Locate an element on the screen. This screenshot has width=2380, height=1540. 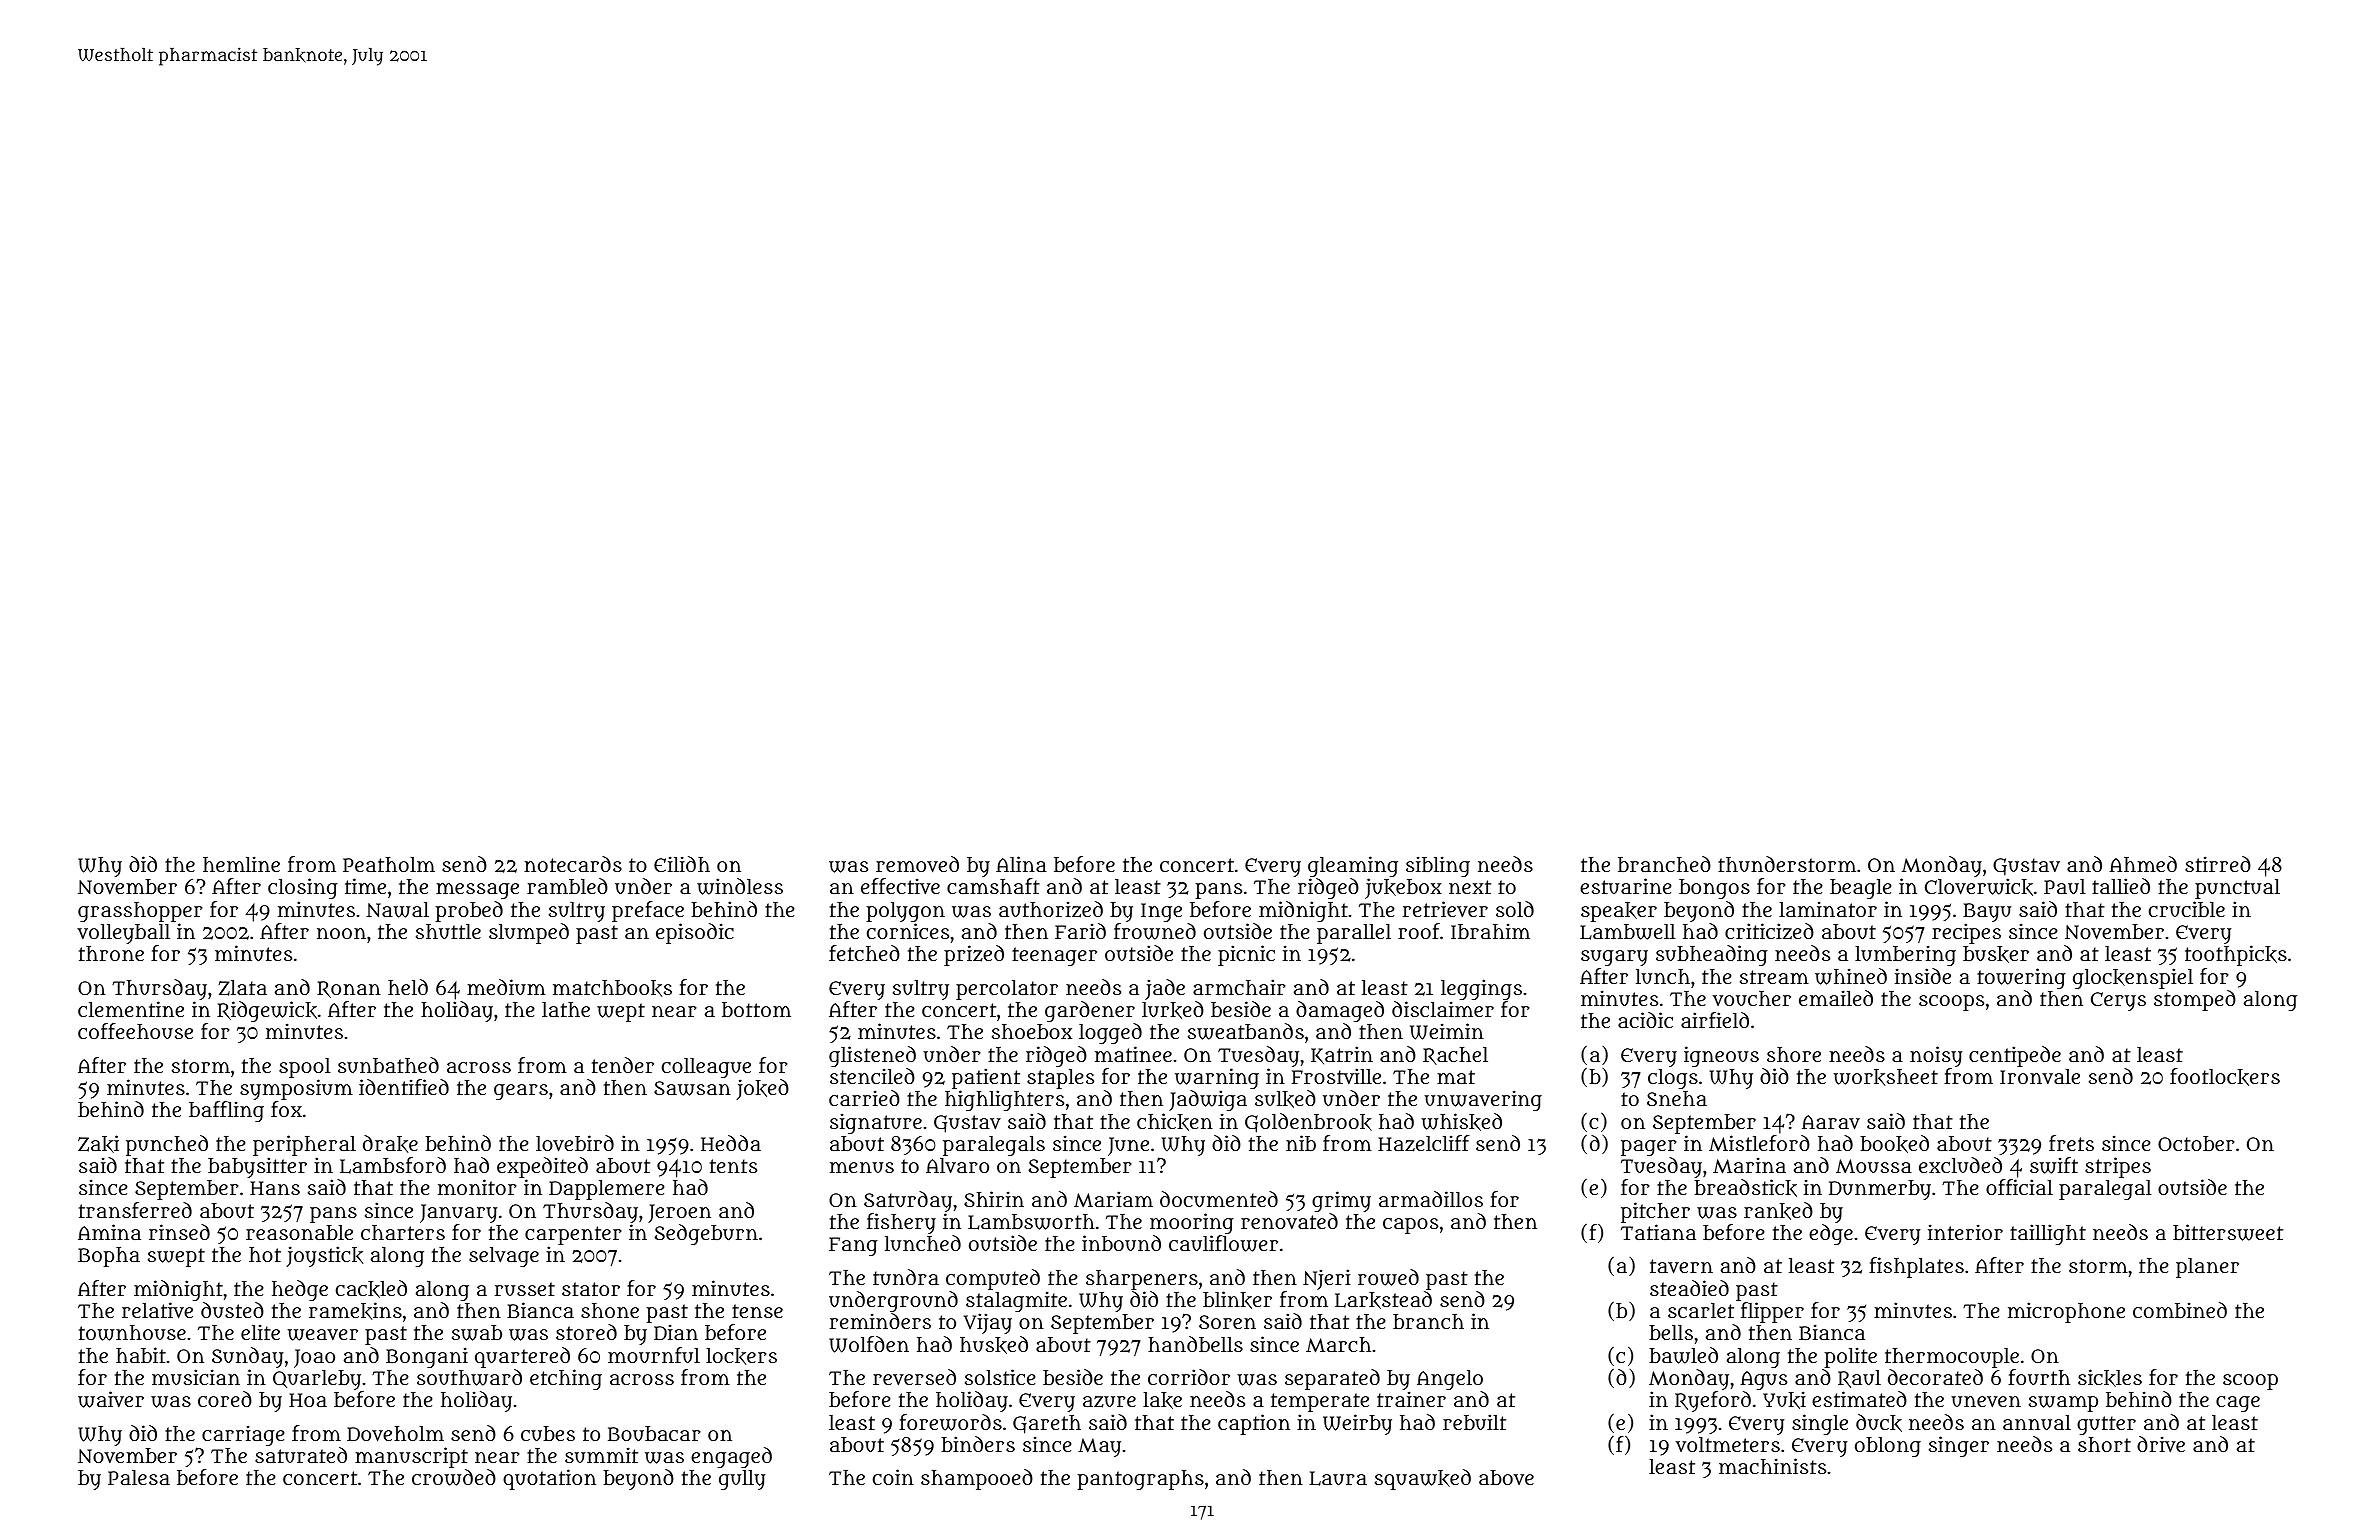
Laura is located at coordinates (1338, 1478).
